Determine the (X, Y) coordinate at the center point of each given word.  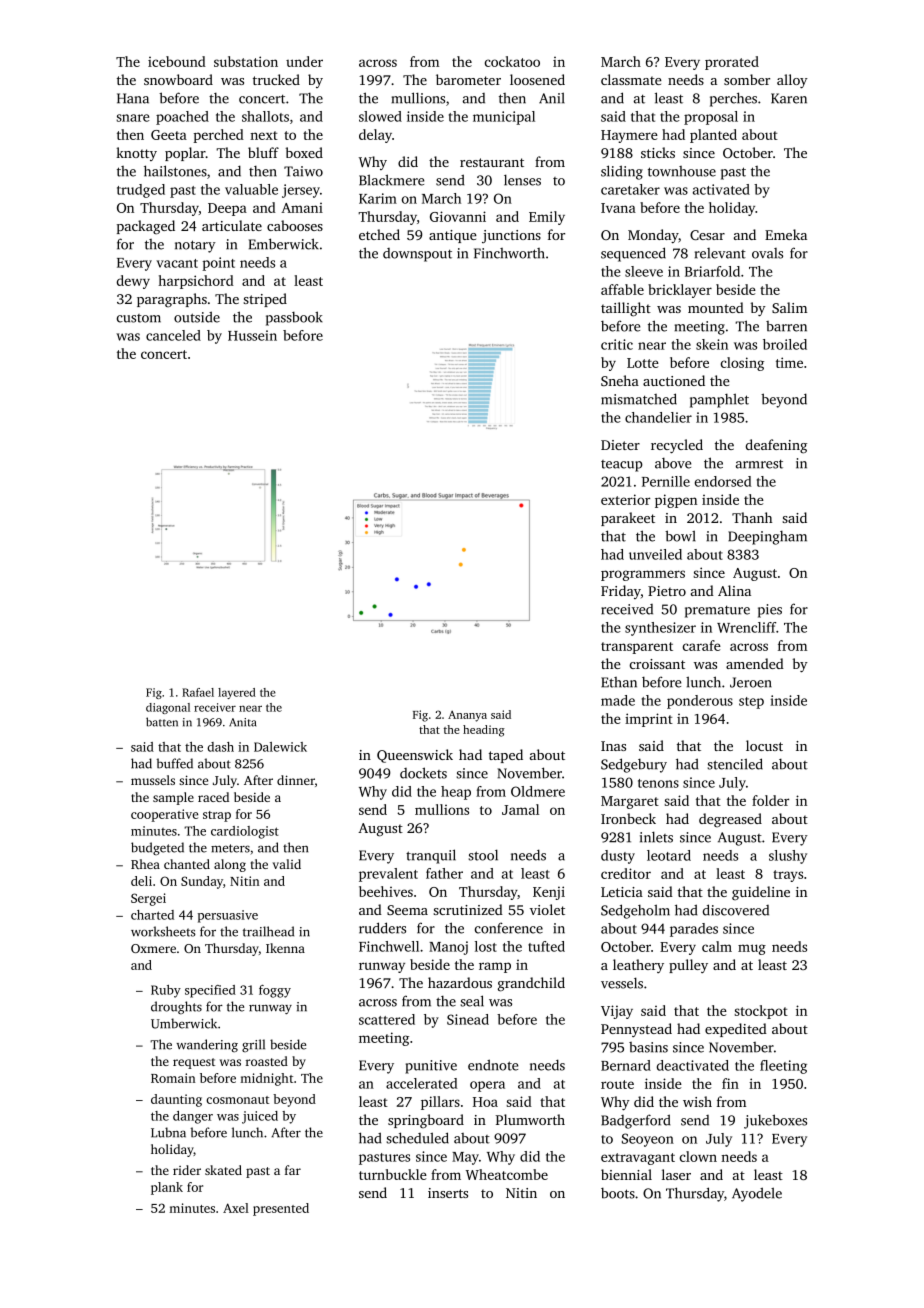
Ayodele (757, 1194)
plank (167, 1188)
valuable (251, 189)
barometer (468, 79)
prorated (732, 63)
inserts (448, 1193)
